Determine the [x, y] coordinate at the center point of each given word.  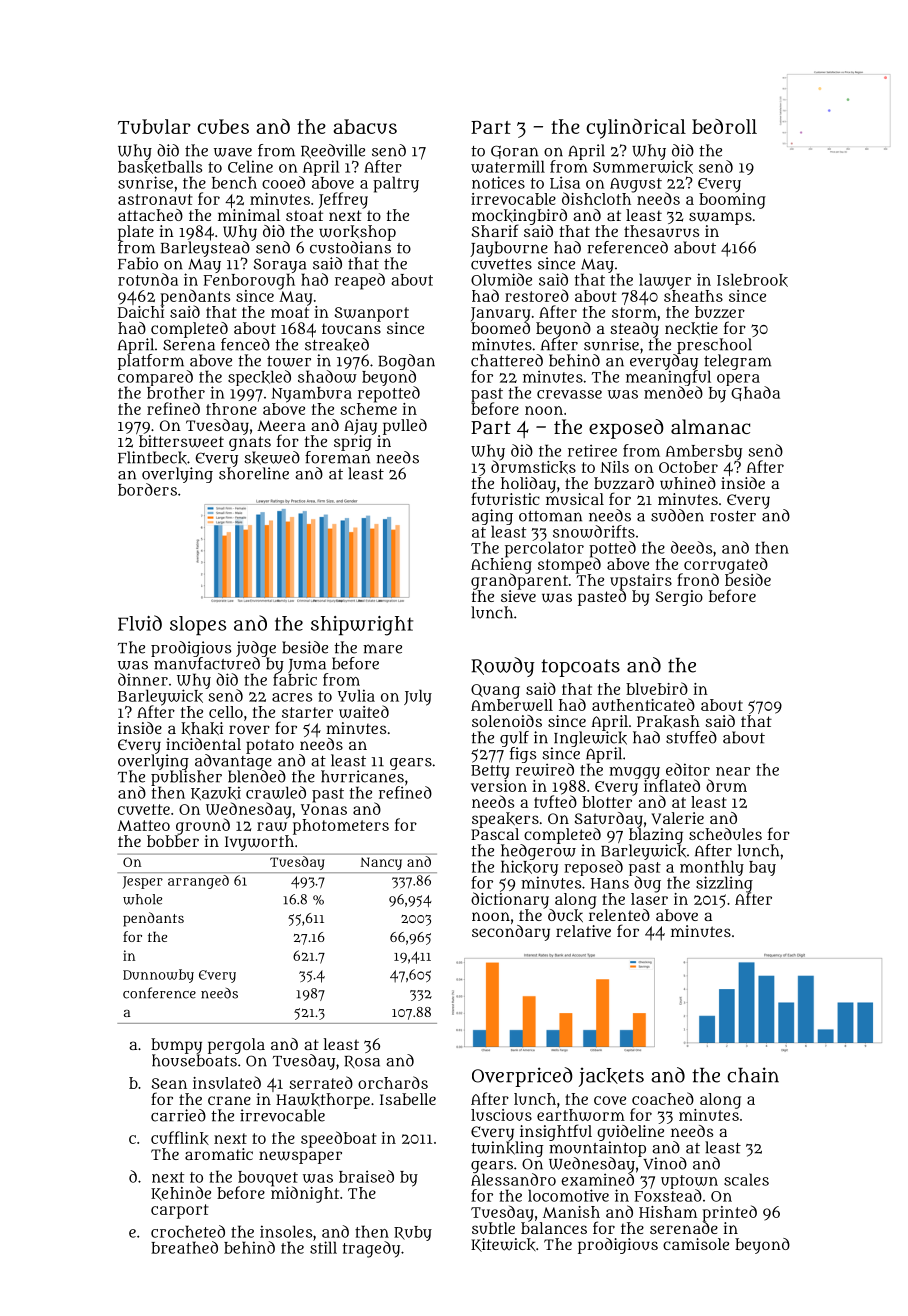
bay [762, 868]
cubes [223, 126]
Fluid [140, 623]
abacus [365, 126]
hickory [529, 868]
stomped [569, 565]
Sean [169, 1083]
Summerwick [643, 167]
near [733, 771]
